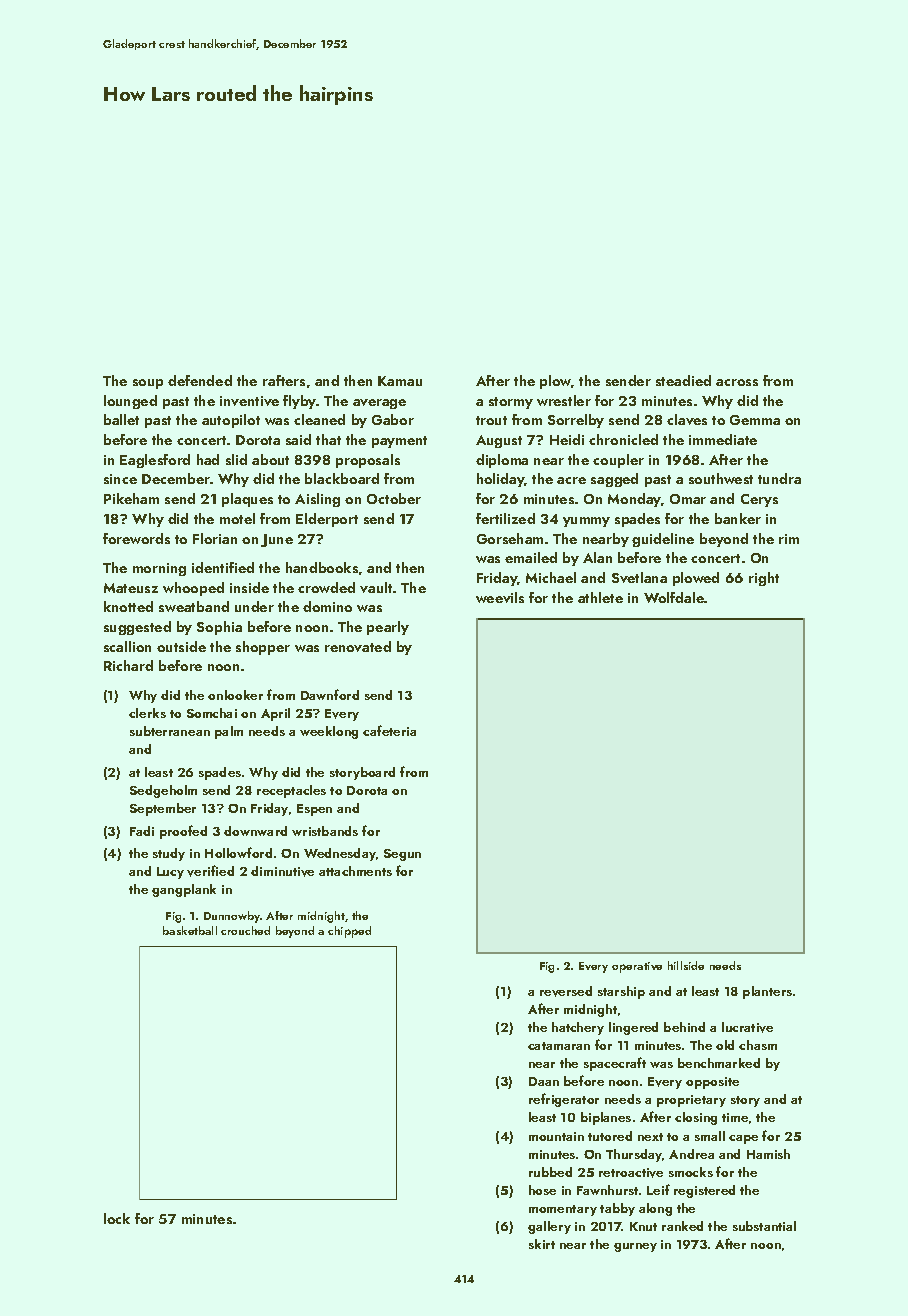 The height and width of the page is (1316, 908). What do you see at coordinates (691, 1101) in the page?
I see `proprietary` at bounding box center [691, 1101].
